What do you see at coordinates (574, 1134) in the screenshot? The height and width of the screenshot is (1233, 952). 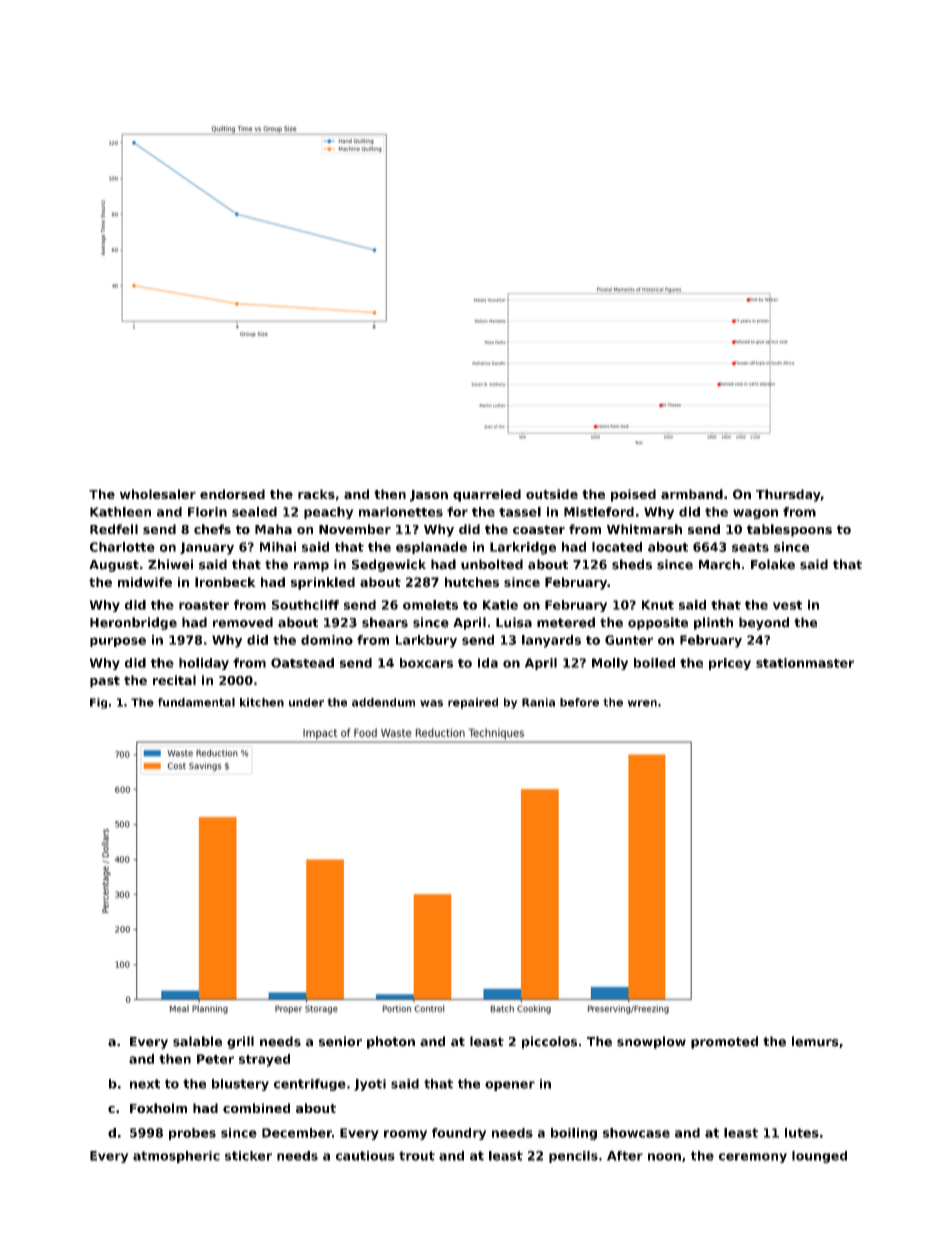 I see `boiling` at bounding box center [574, 1134].
